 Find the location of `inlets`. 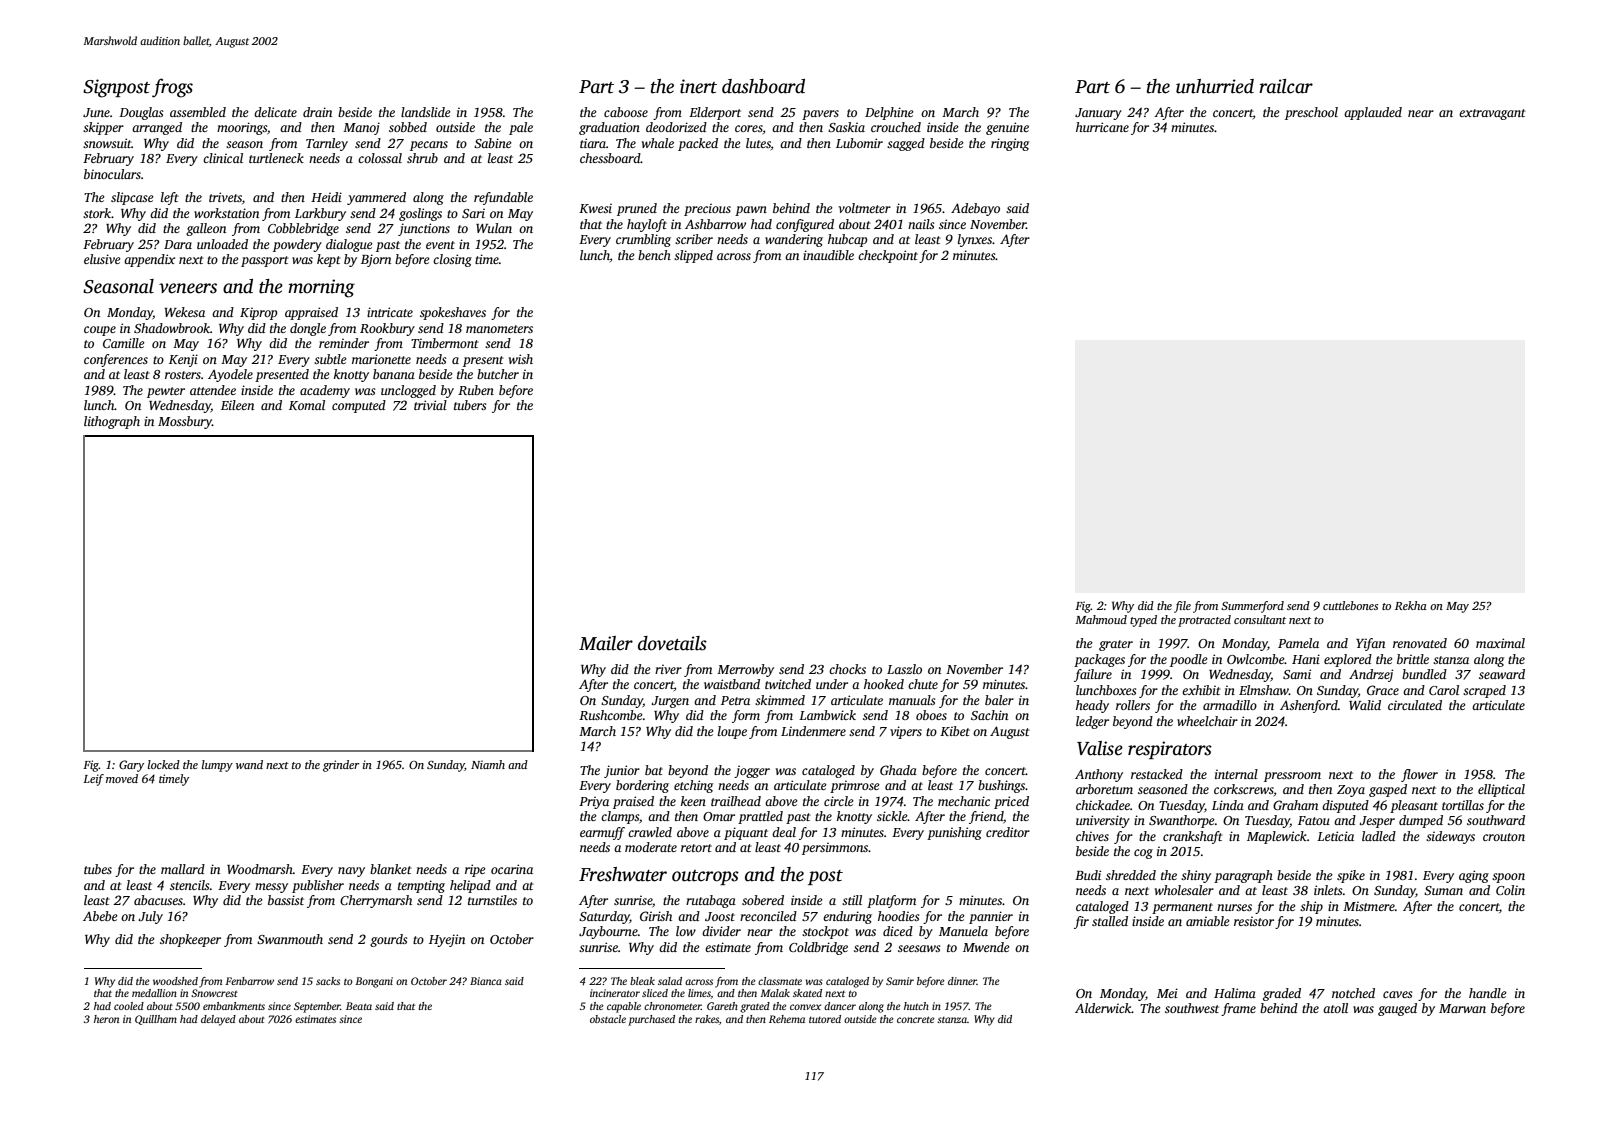

inlets is located at coordinates (1328, 890).
